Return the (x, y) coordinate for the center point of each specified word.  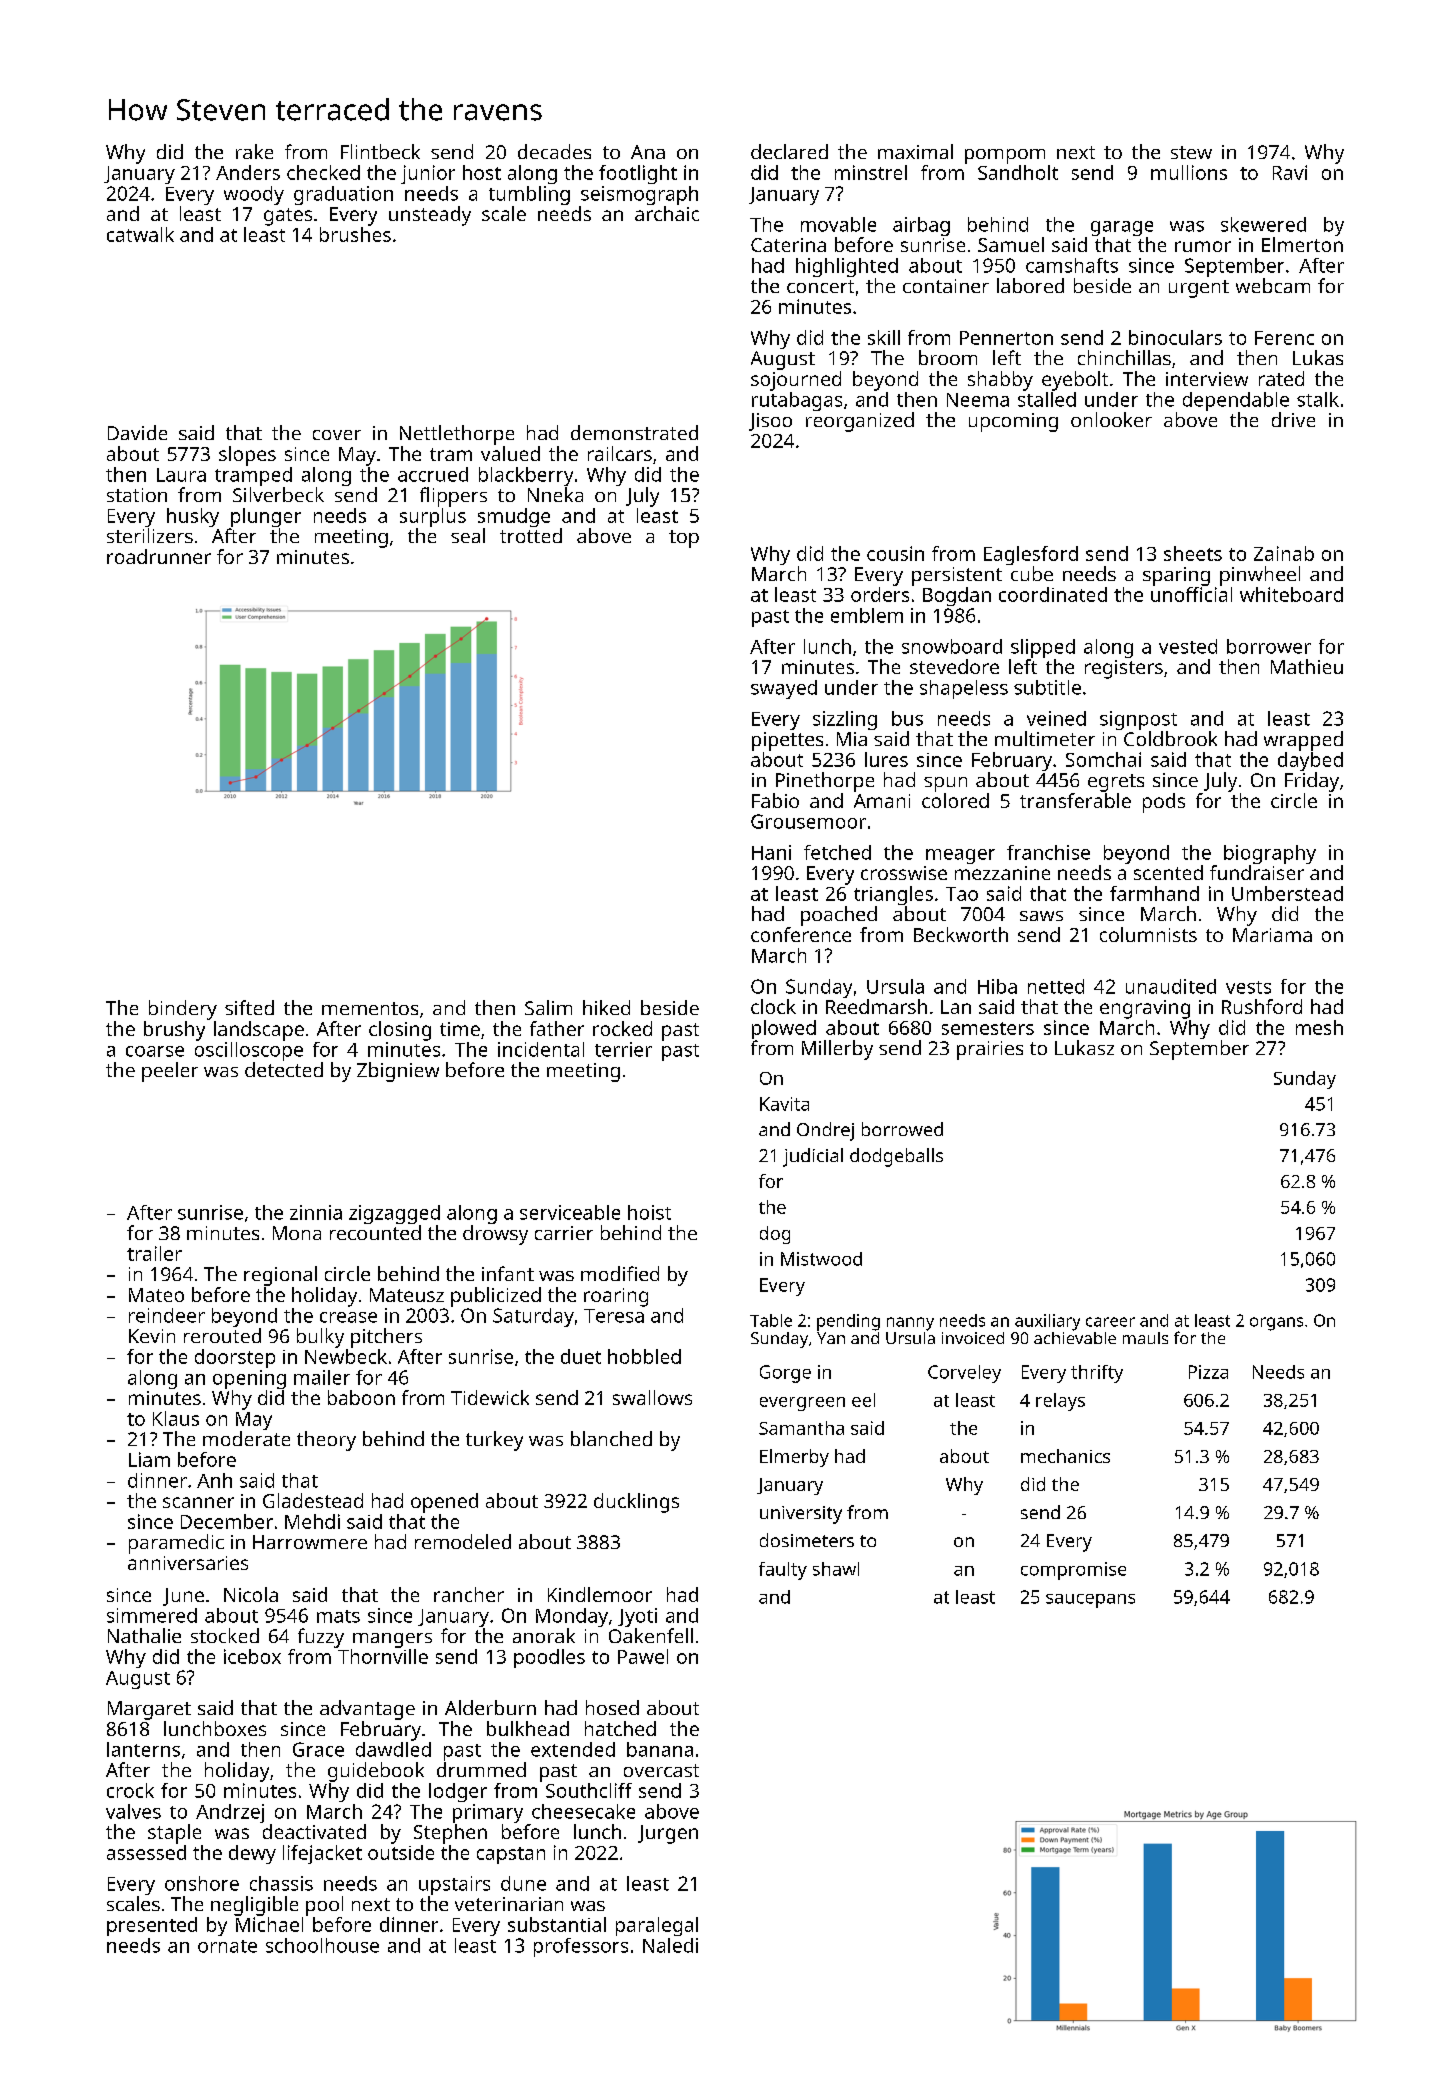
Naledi (670, 1945)
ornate (227, 1946)
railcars (620, 453)
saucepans (1090, 1601)
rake (254, 151)
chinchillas (1124, 357)
